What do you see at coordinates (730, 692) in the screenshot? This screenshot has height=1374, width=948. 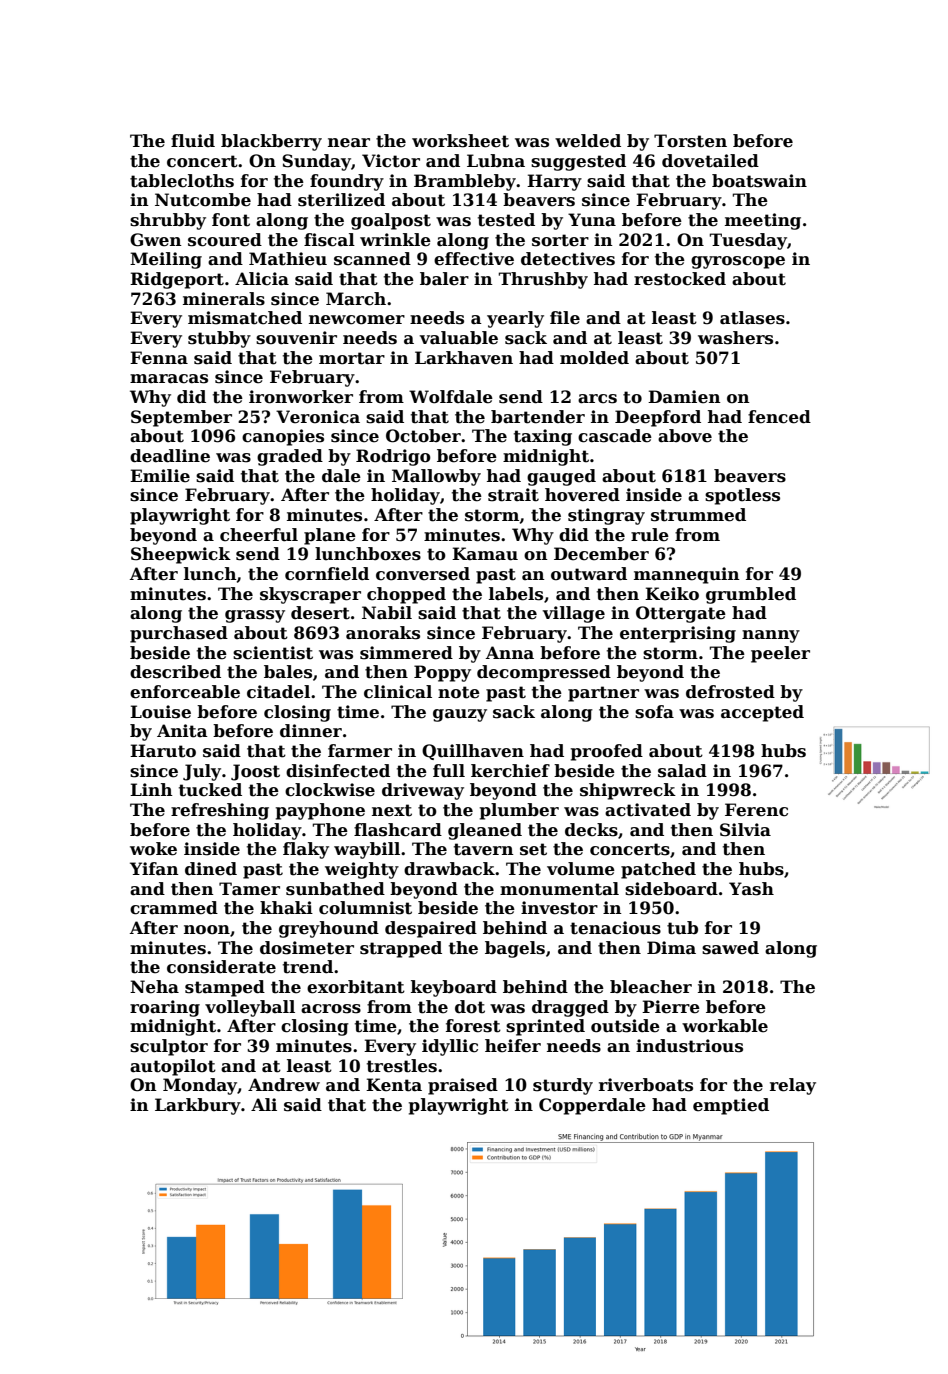 I see `defrosted` at bounding box center [730, 692].
